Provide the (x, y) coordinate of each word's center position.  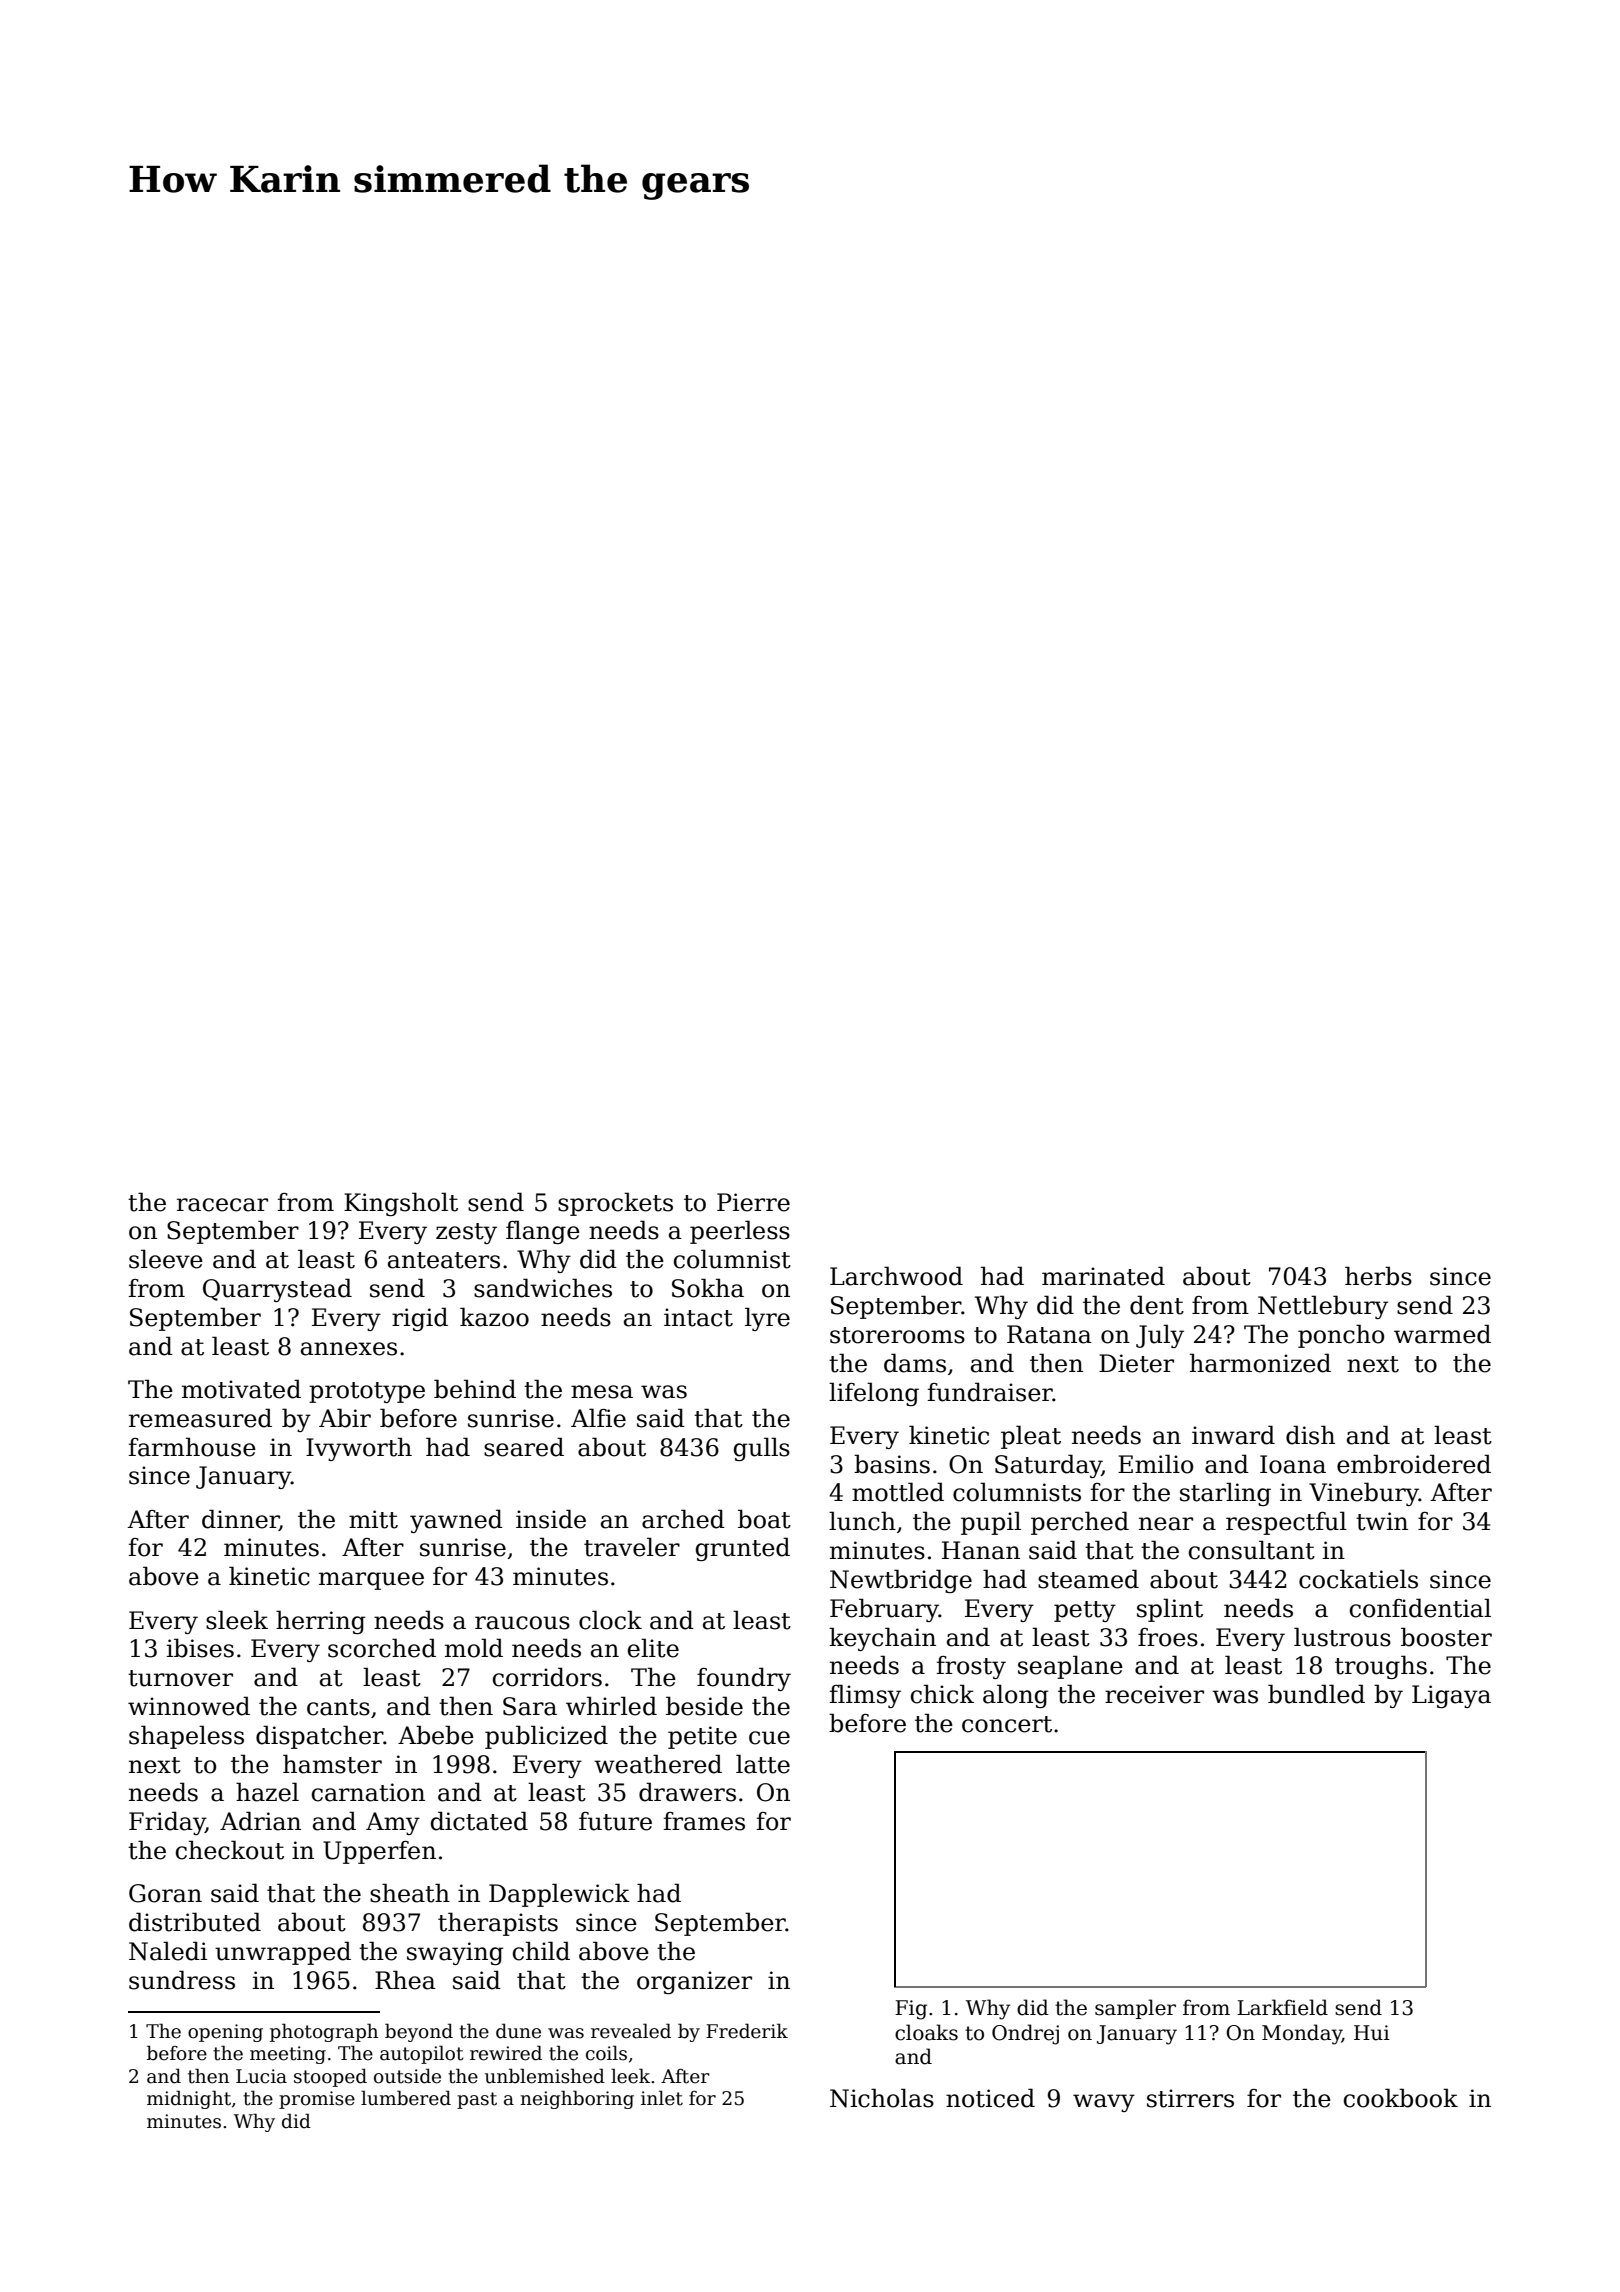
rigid (420, 1319)
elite (653, 1648)
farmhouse (192, 1447)
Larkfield (1282, 2007)
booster (1446, 1637)
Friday (167, 1823)
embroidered (1414, 1464)
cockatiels (1358, 1579)
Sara (530, 1706)
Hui (1372, 2033)
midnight (189, 2099)
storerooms (897, 1335)
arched (683, 1519)
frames (704, 1821)
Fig (911, 2010)
